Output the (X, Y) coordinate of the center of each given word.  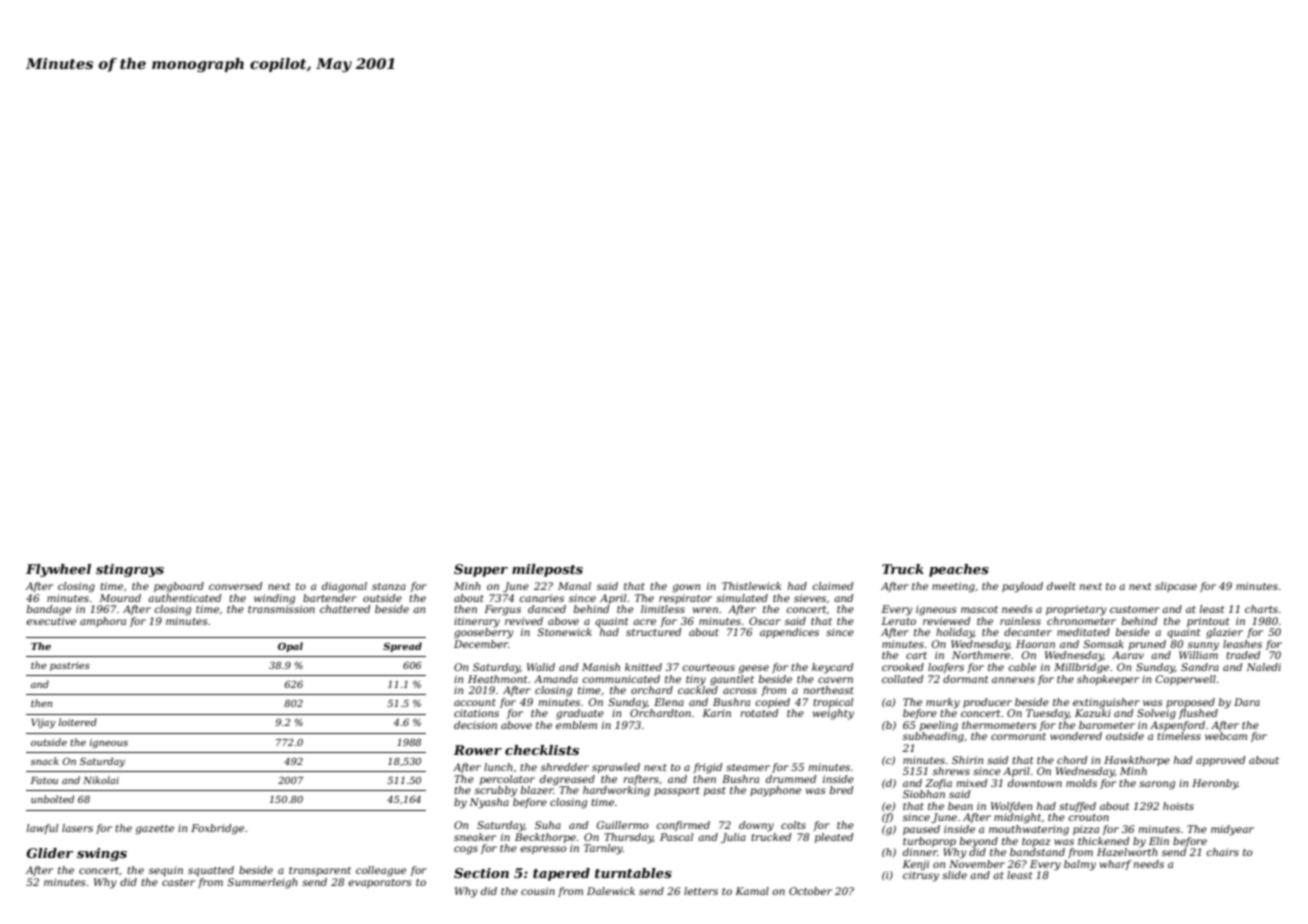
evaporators (380, 883)
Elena (669, 702)
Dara (1247, 702)
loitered (77, 722)
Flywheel (58, 570)
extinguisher (1106, 703)
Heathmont (497, 679)
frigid (707, 768)
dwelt (1061, 586)
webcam (1226, 736)
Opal (290, 647)
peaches (959, 570)
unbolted (52, 799)
